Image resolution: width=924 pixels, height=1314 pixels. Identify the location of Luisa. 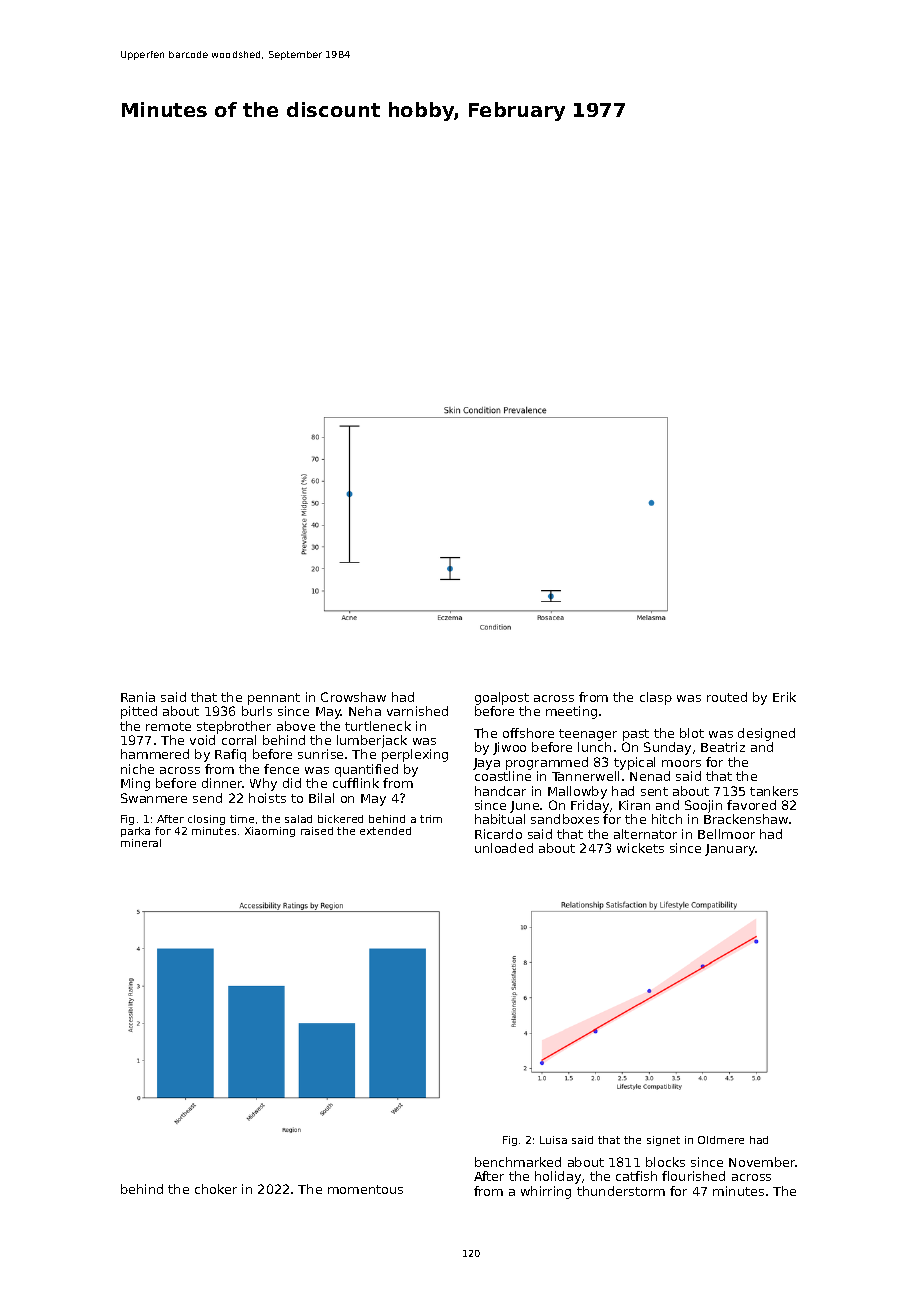
(553, 1140).
